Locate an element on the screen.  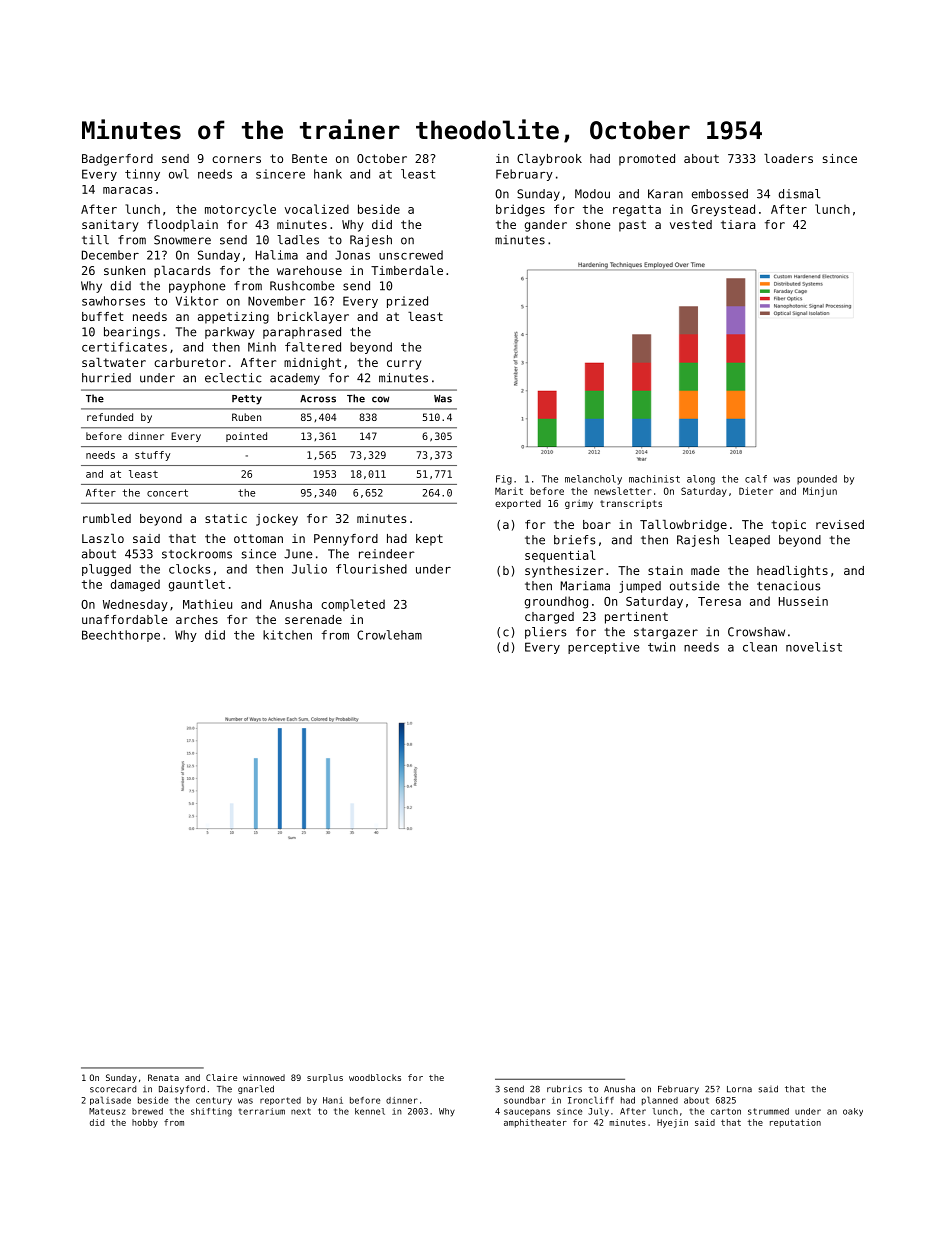
Lorna is located at coordinates (739, 1089).
